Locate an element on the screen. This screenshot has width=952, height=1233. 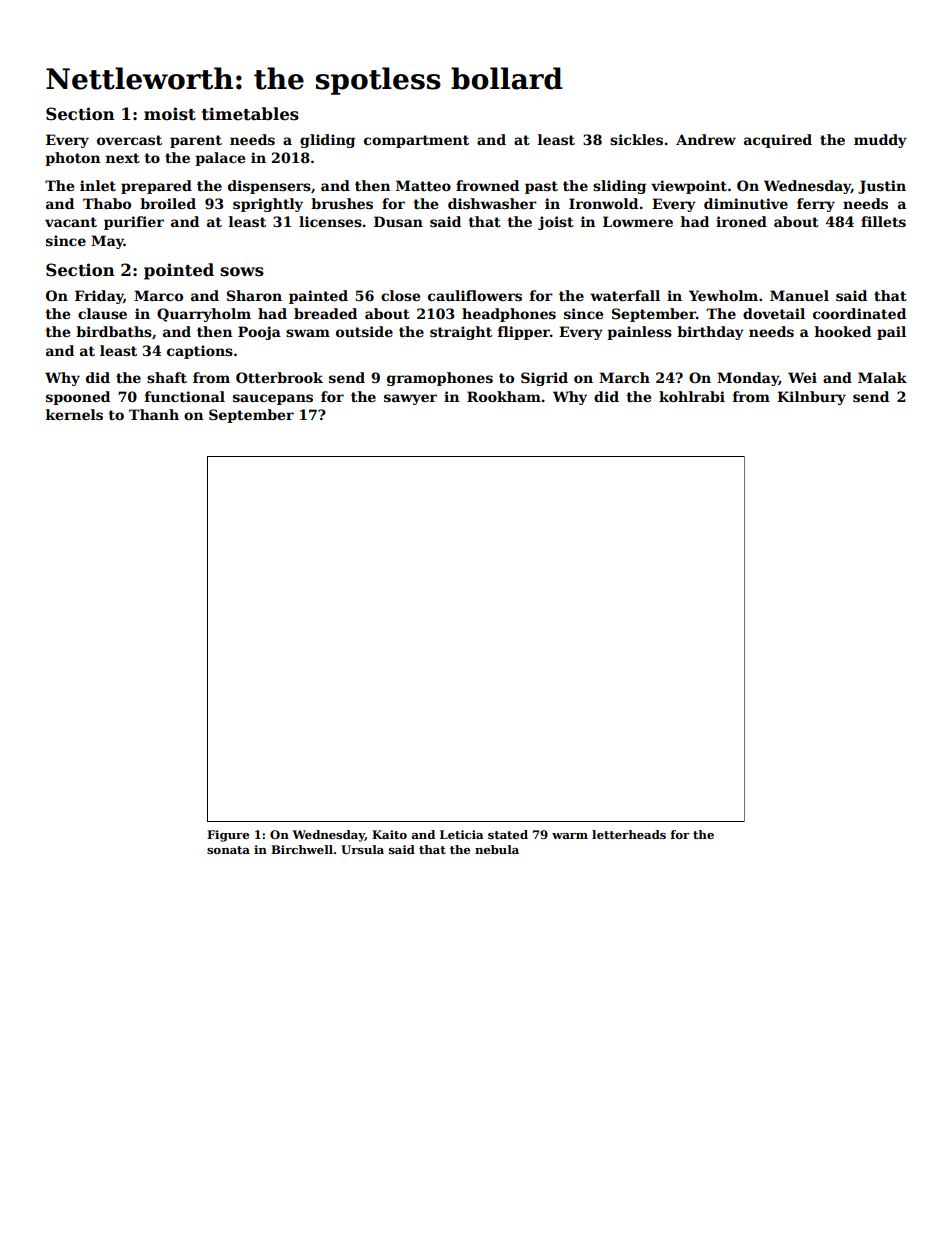
brushes is located at coordinates (342, 203).
